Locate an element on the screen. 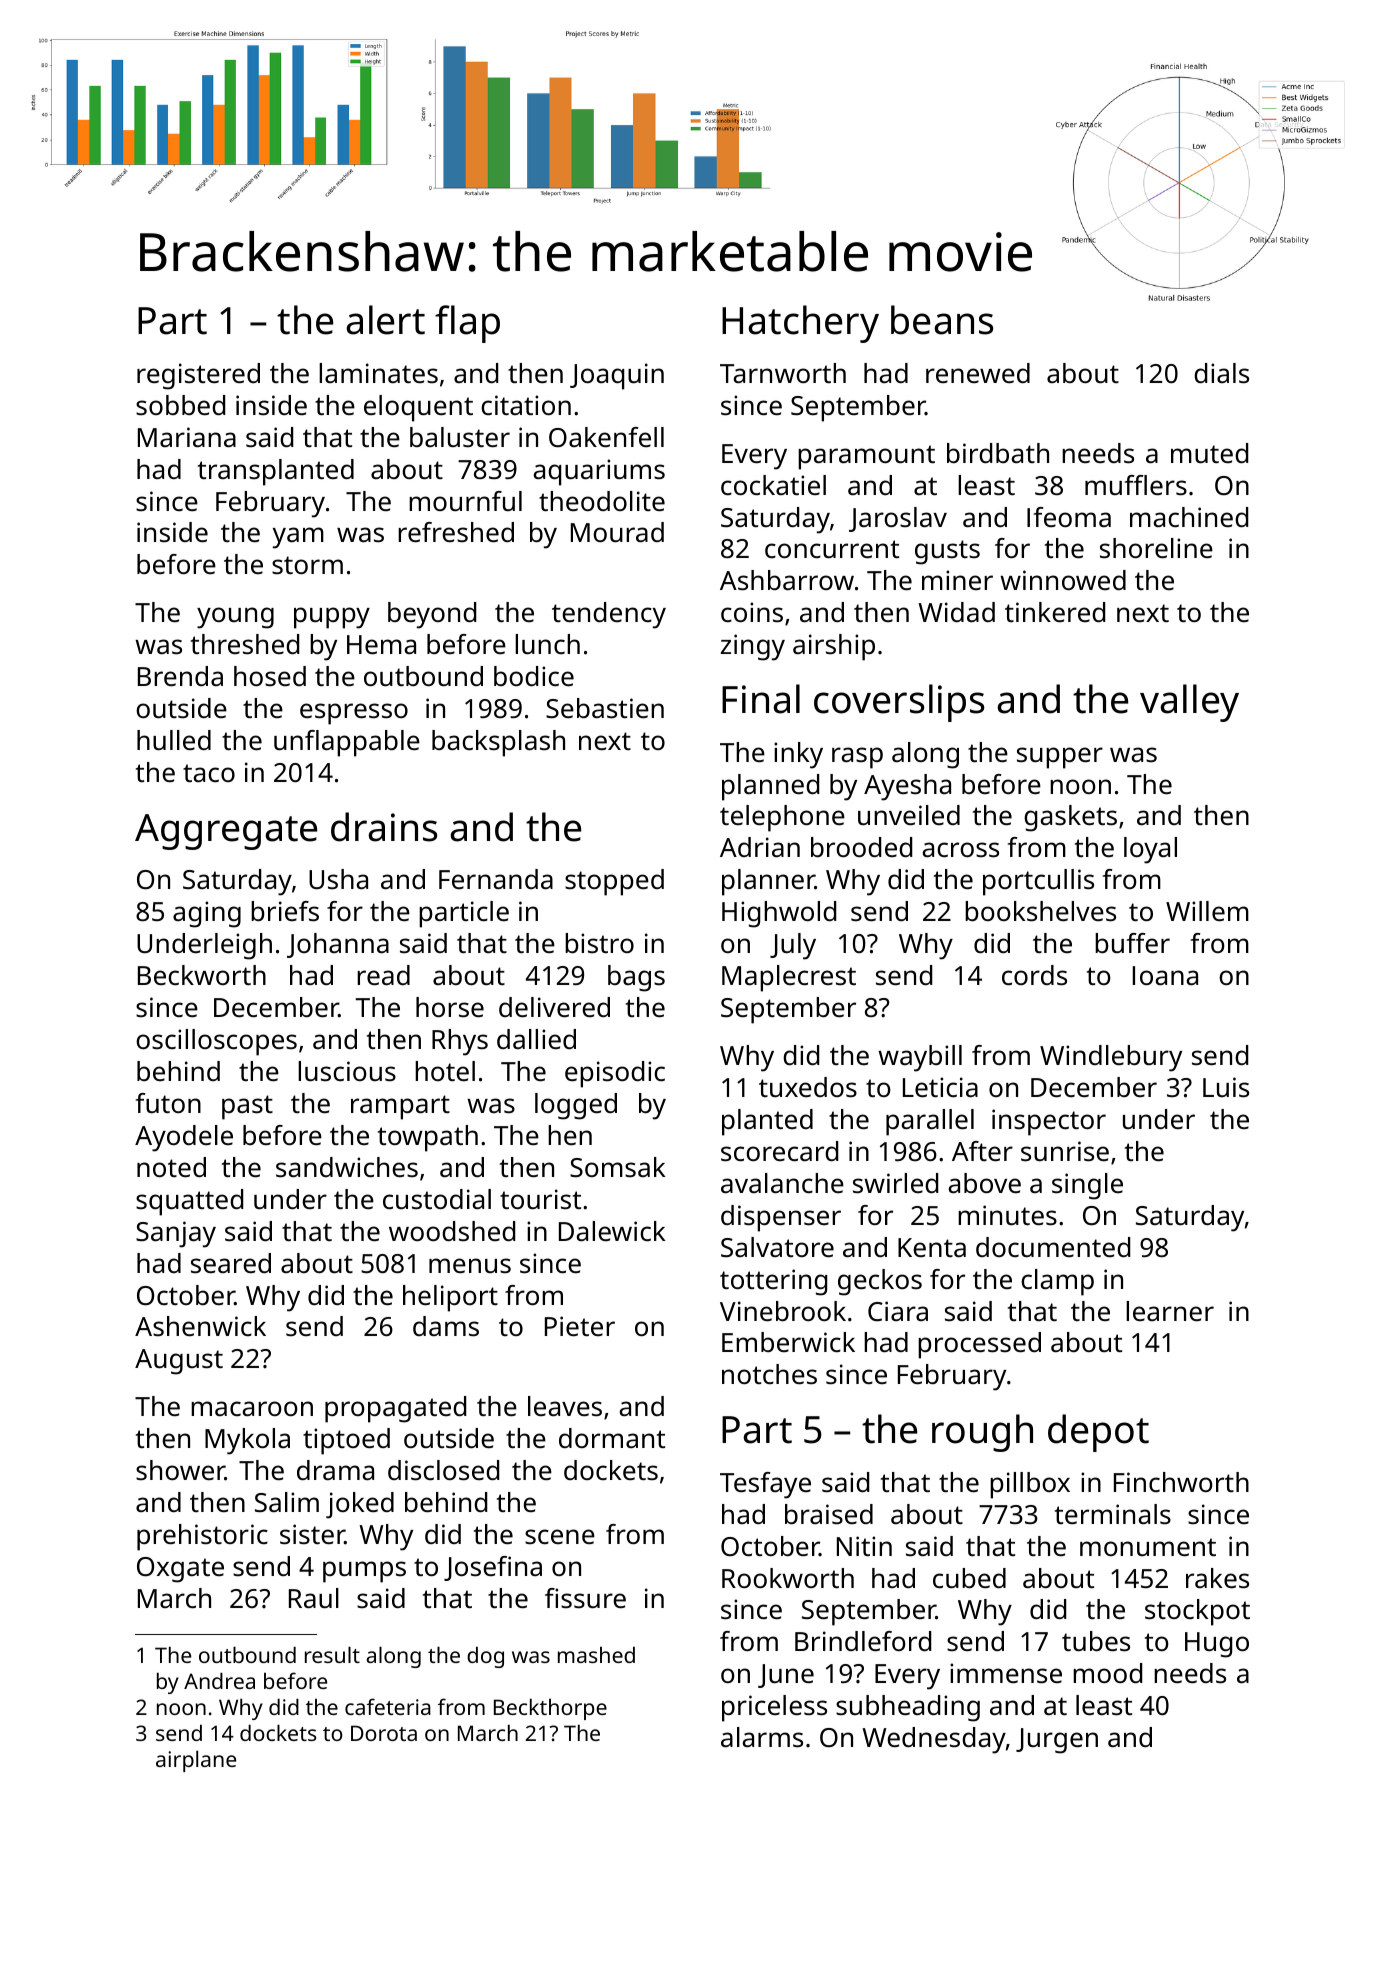 The width and height of the screenshot is (1386, 1969). notches is located at coordinates (769, 1374).
